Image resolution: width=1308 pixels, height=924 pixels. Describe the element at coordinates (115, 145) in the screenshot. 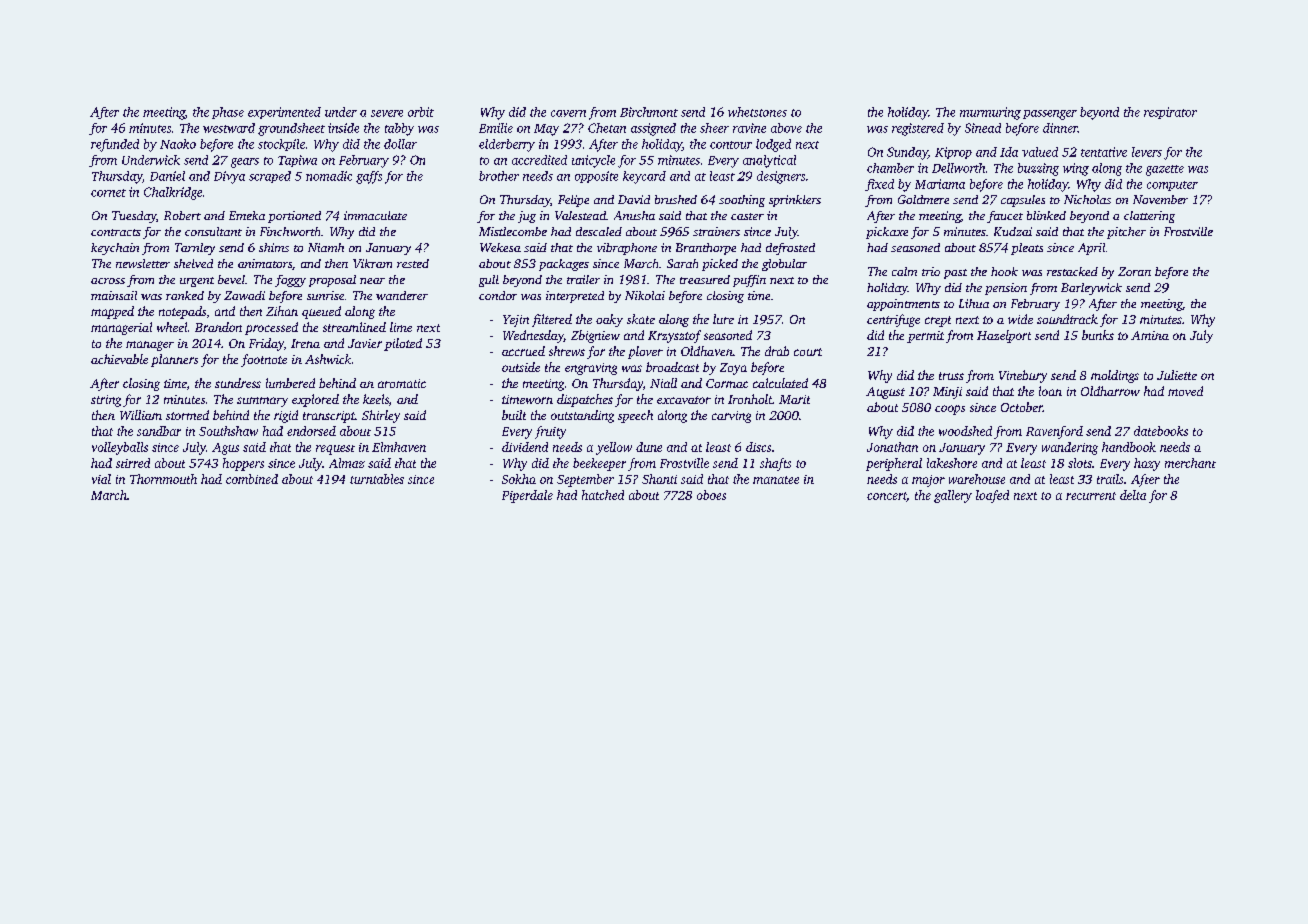

I see `refunded` at that location.
